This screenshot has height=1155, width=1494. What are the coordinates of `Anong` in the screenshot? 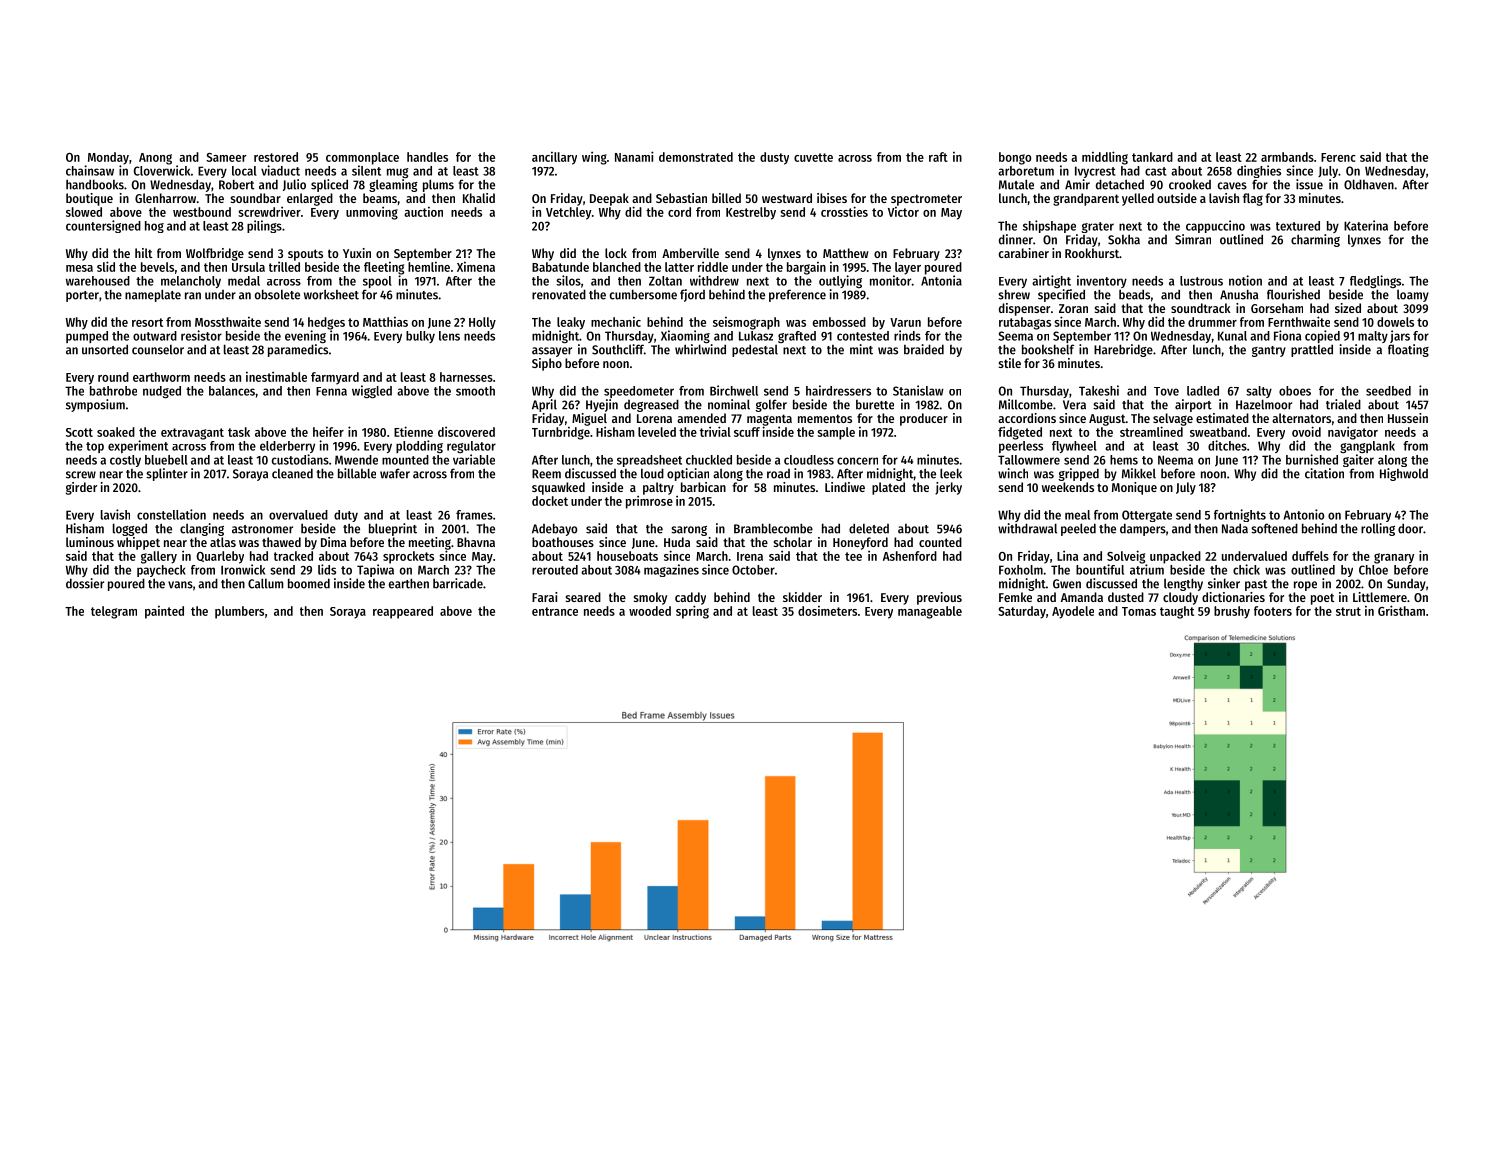 It's located at (155, 159).
